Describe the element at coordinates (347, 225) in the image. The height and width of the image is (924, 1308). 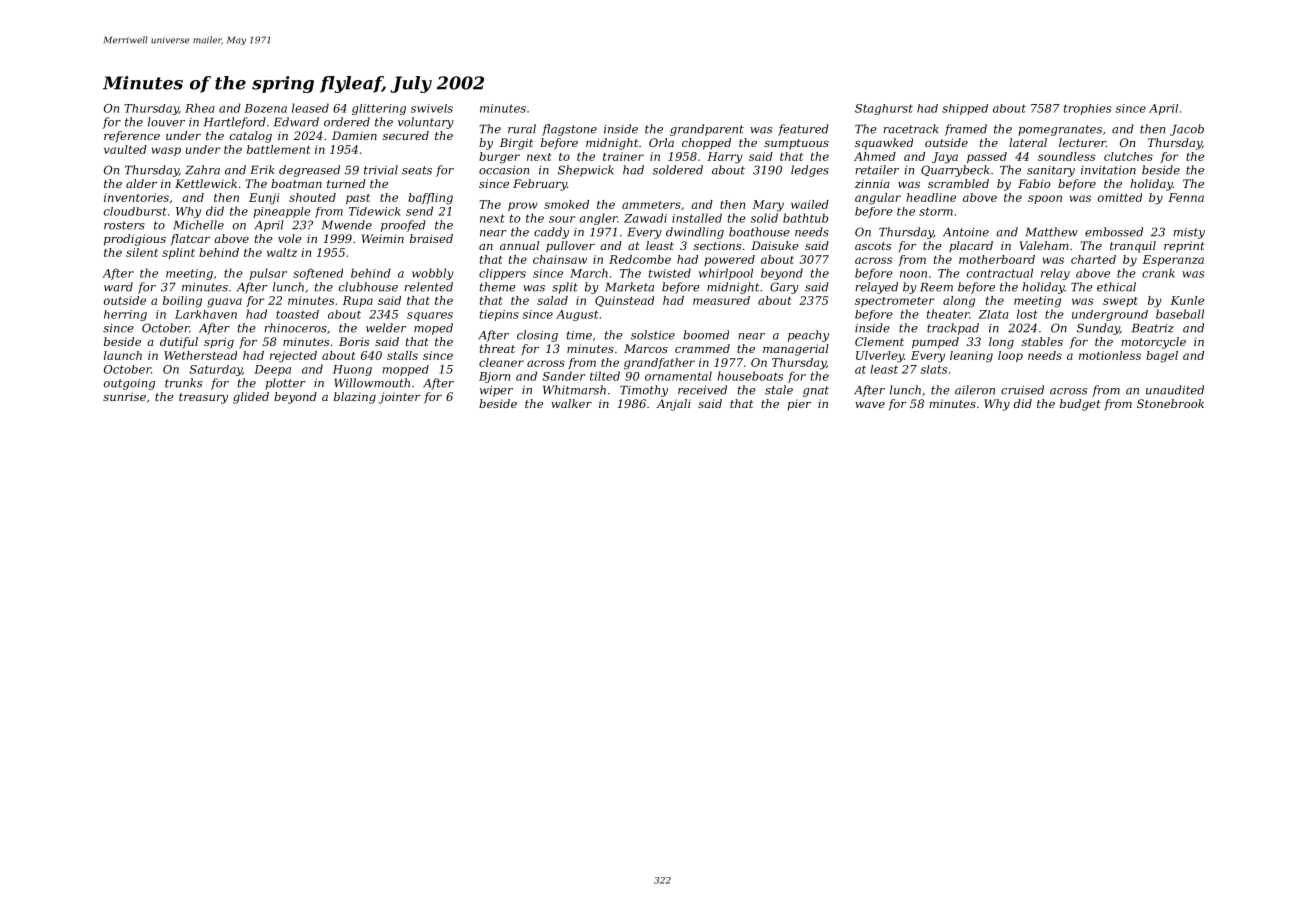
I see `Mwende` at that location.
